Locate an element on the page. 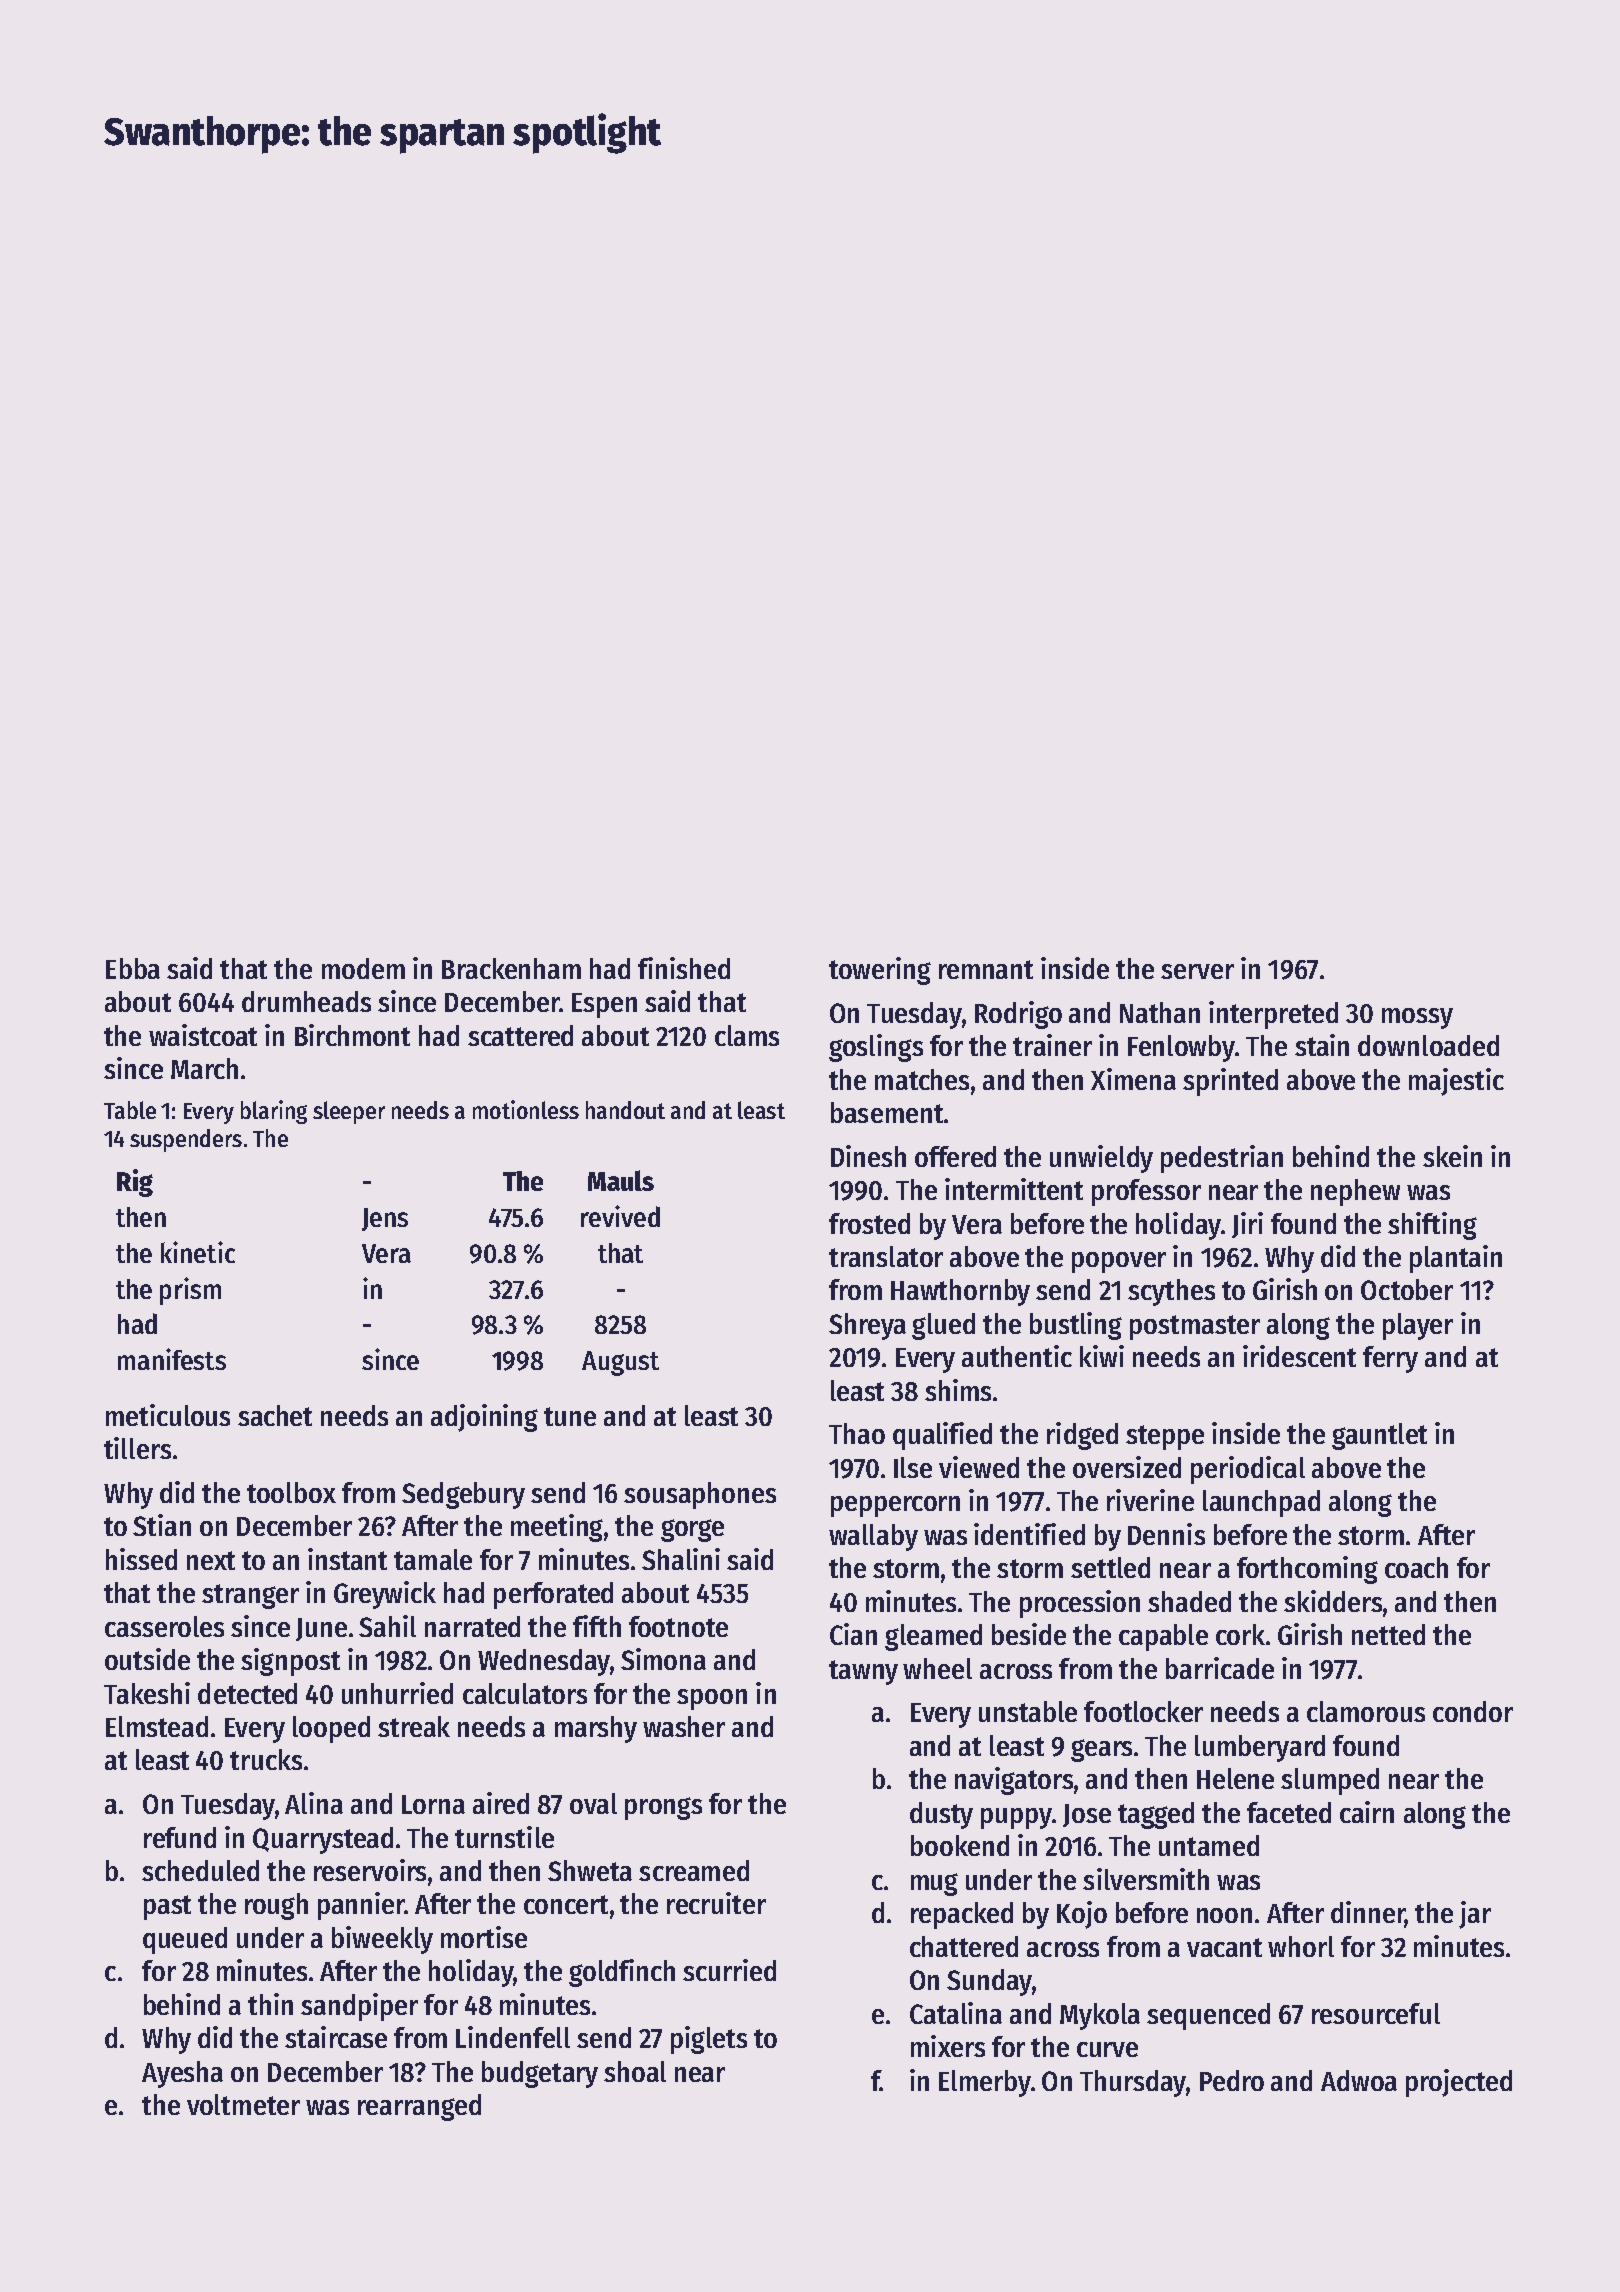  spoon is located at coordinates (712, 1699).
